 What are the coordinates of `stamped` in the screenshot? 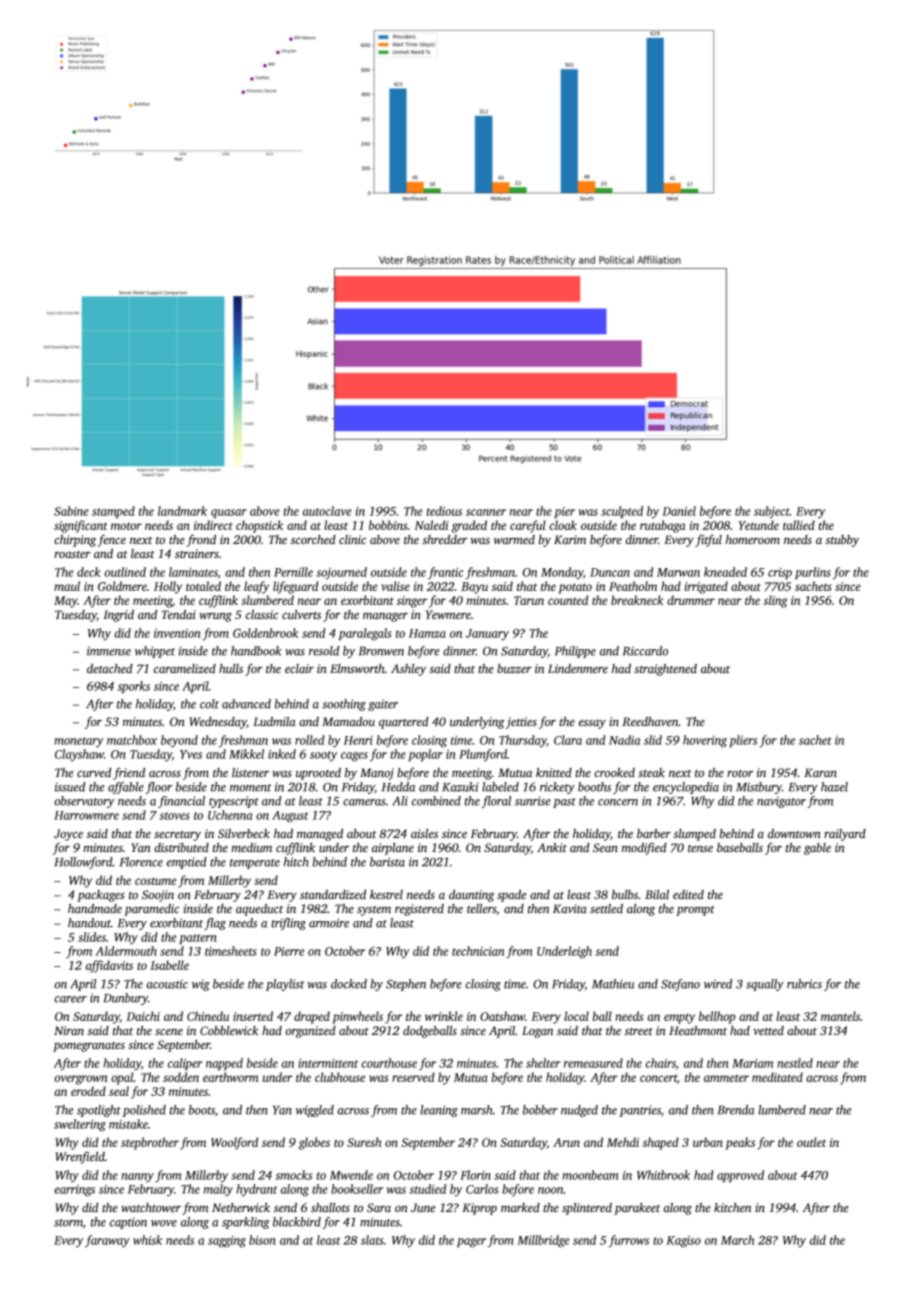 It's located at (113, 512).
